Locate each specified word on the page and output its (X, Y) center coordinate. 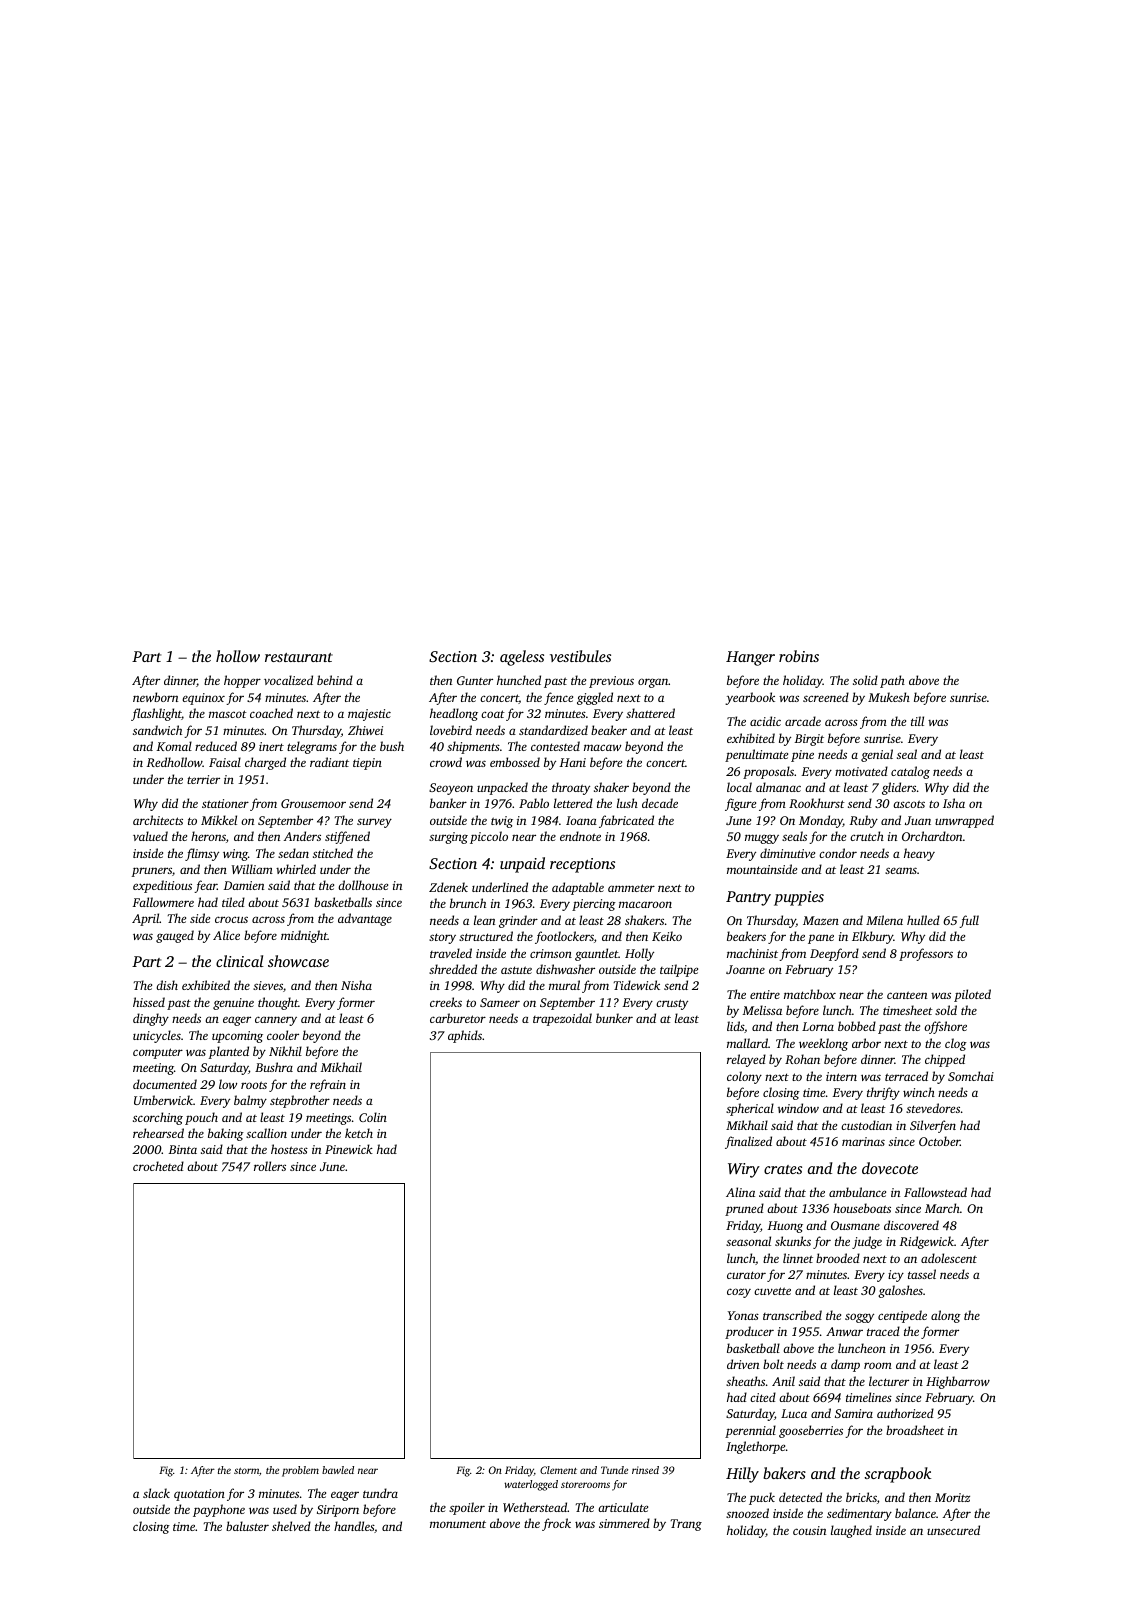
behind (335, 680)
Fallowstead (935, 1192)
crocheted (158, 1166)
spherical (750, 1109)
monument (458, 1524)
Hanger (750, 658)
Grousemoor (313, 803)
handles (354, 1526)
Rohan (802, 1059)
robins (799, 656)
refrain (328, 1085)
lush (627, 803)
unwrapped (964, 821)
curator (746, 1275)
